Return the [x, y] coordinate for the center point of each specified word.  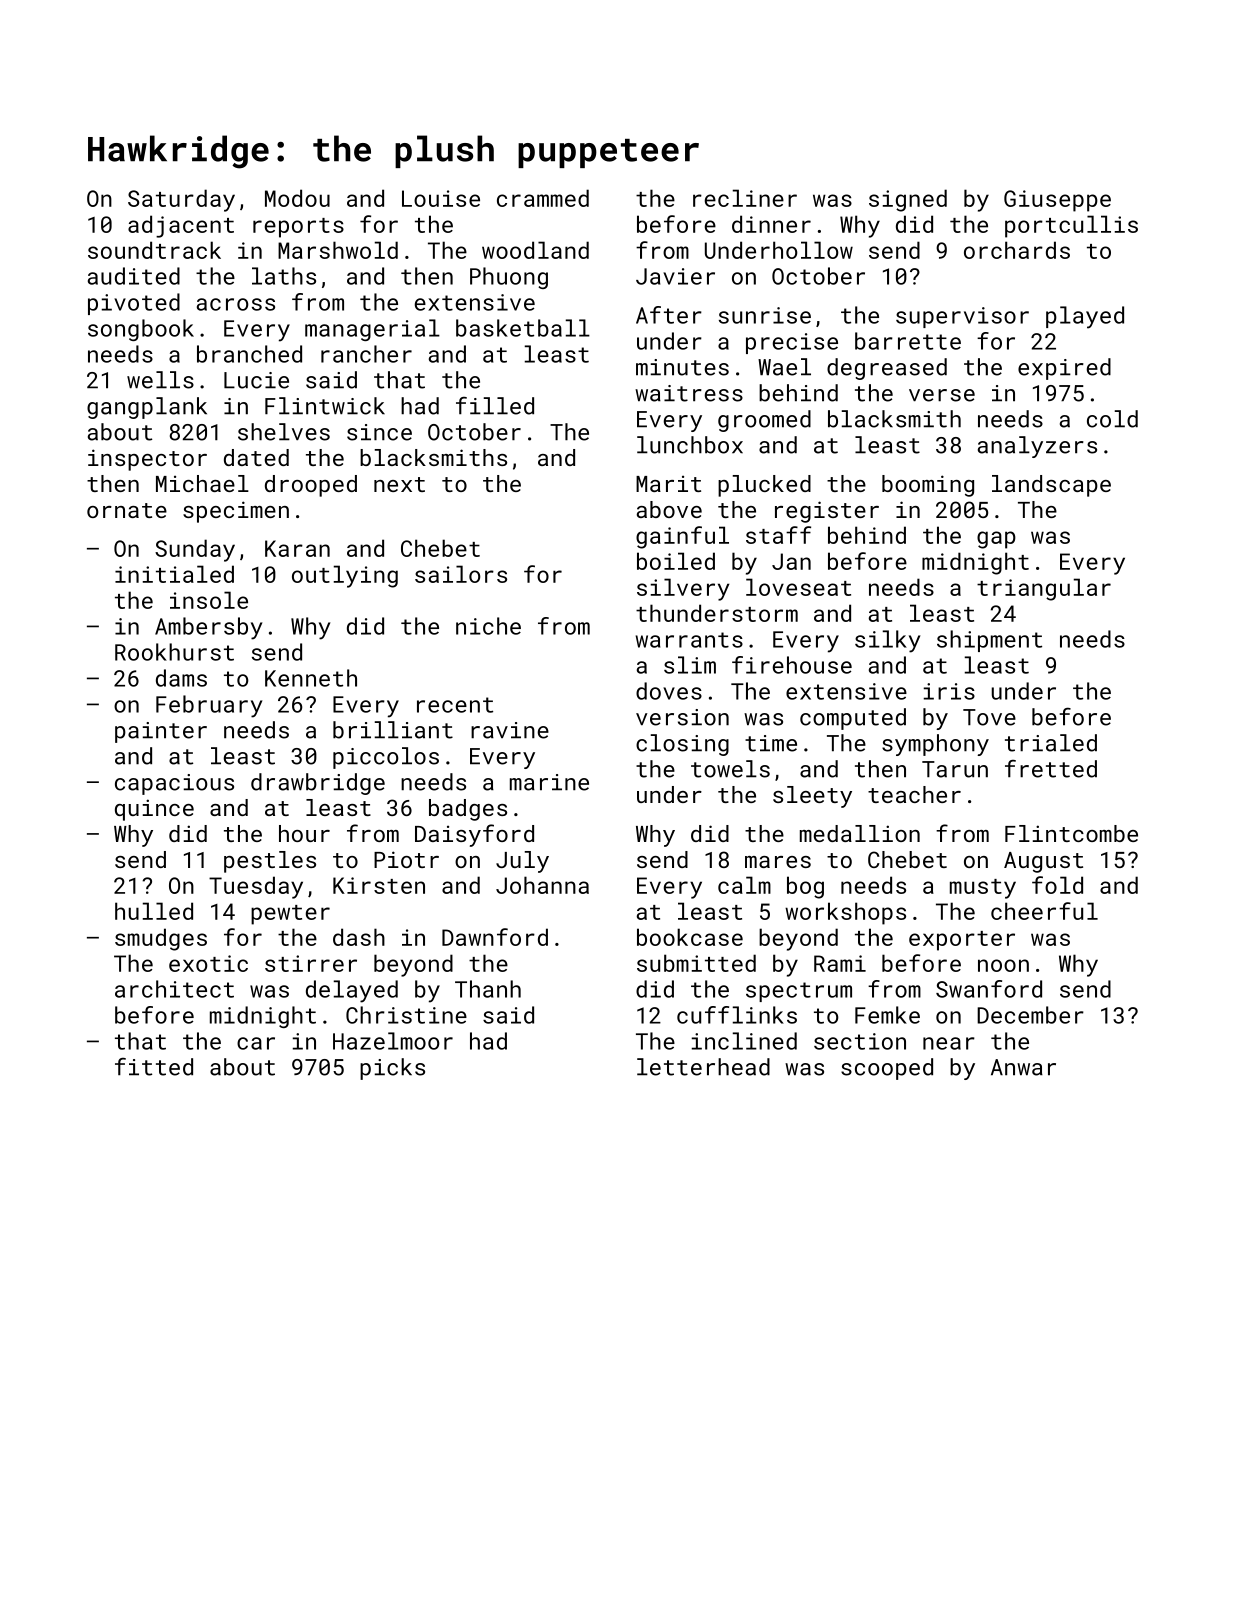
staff [778, 535]
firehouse [792, 665]
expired [1064, 369]
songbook [141, 330]
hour [304, 833]
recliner [745, 198]
